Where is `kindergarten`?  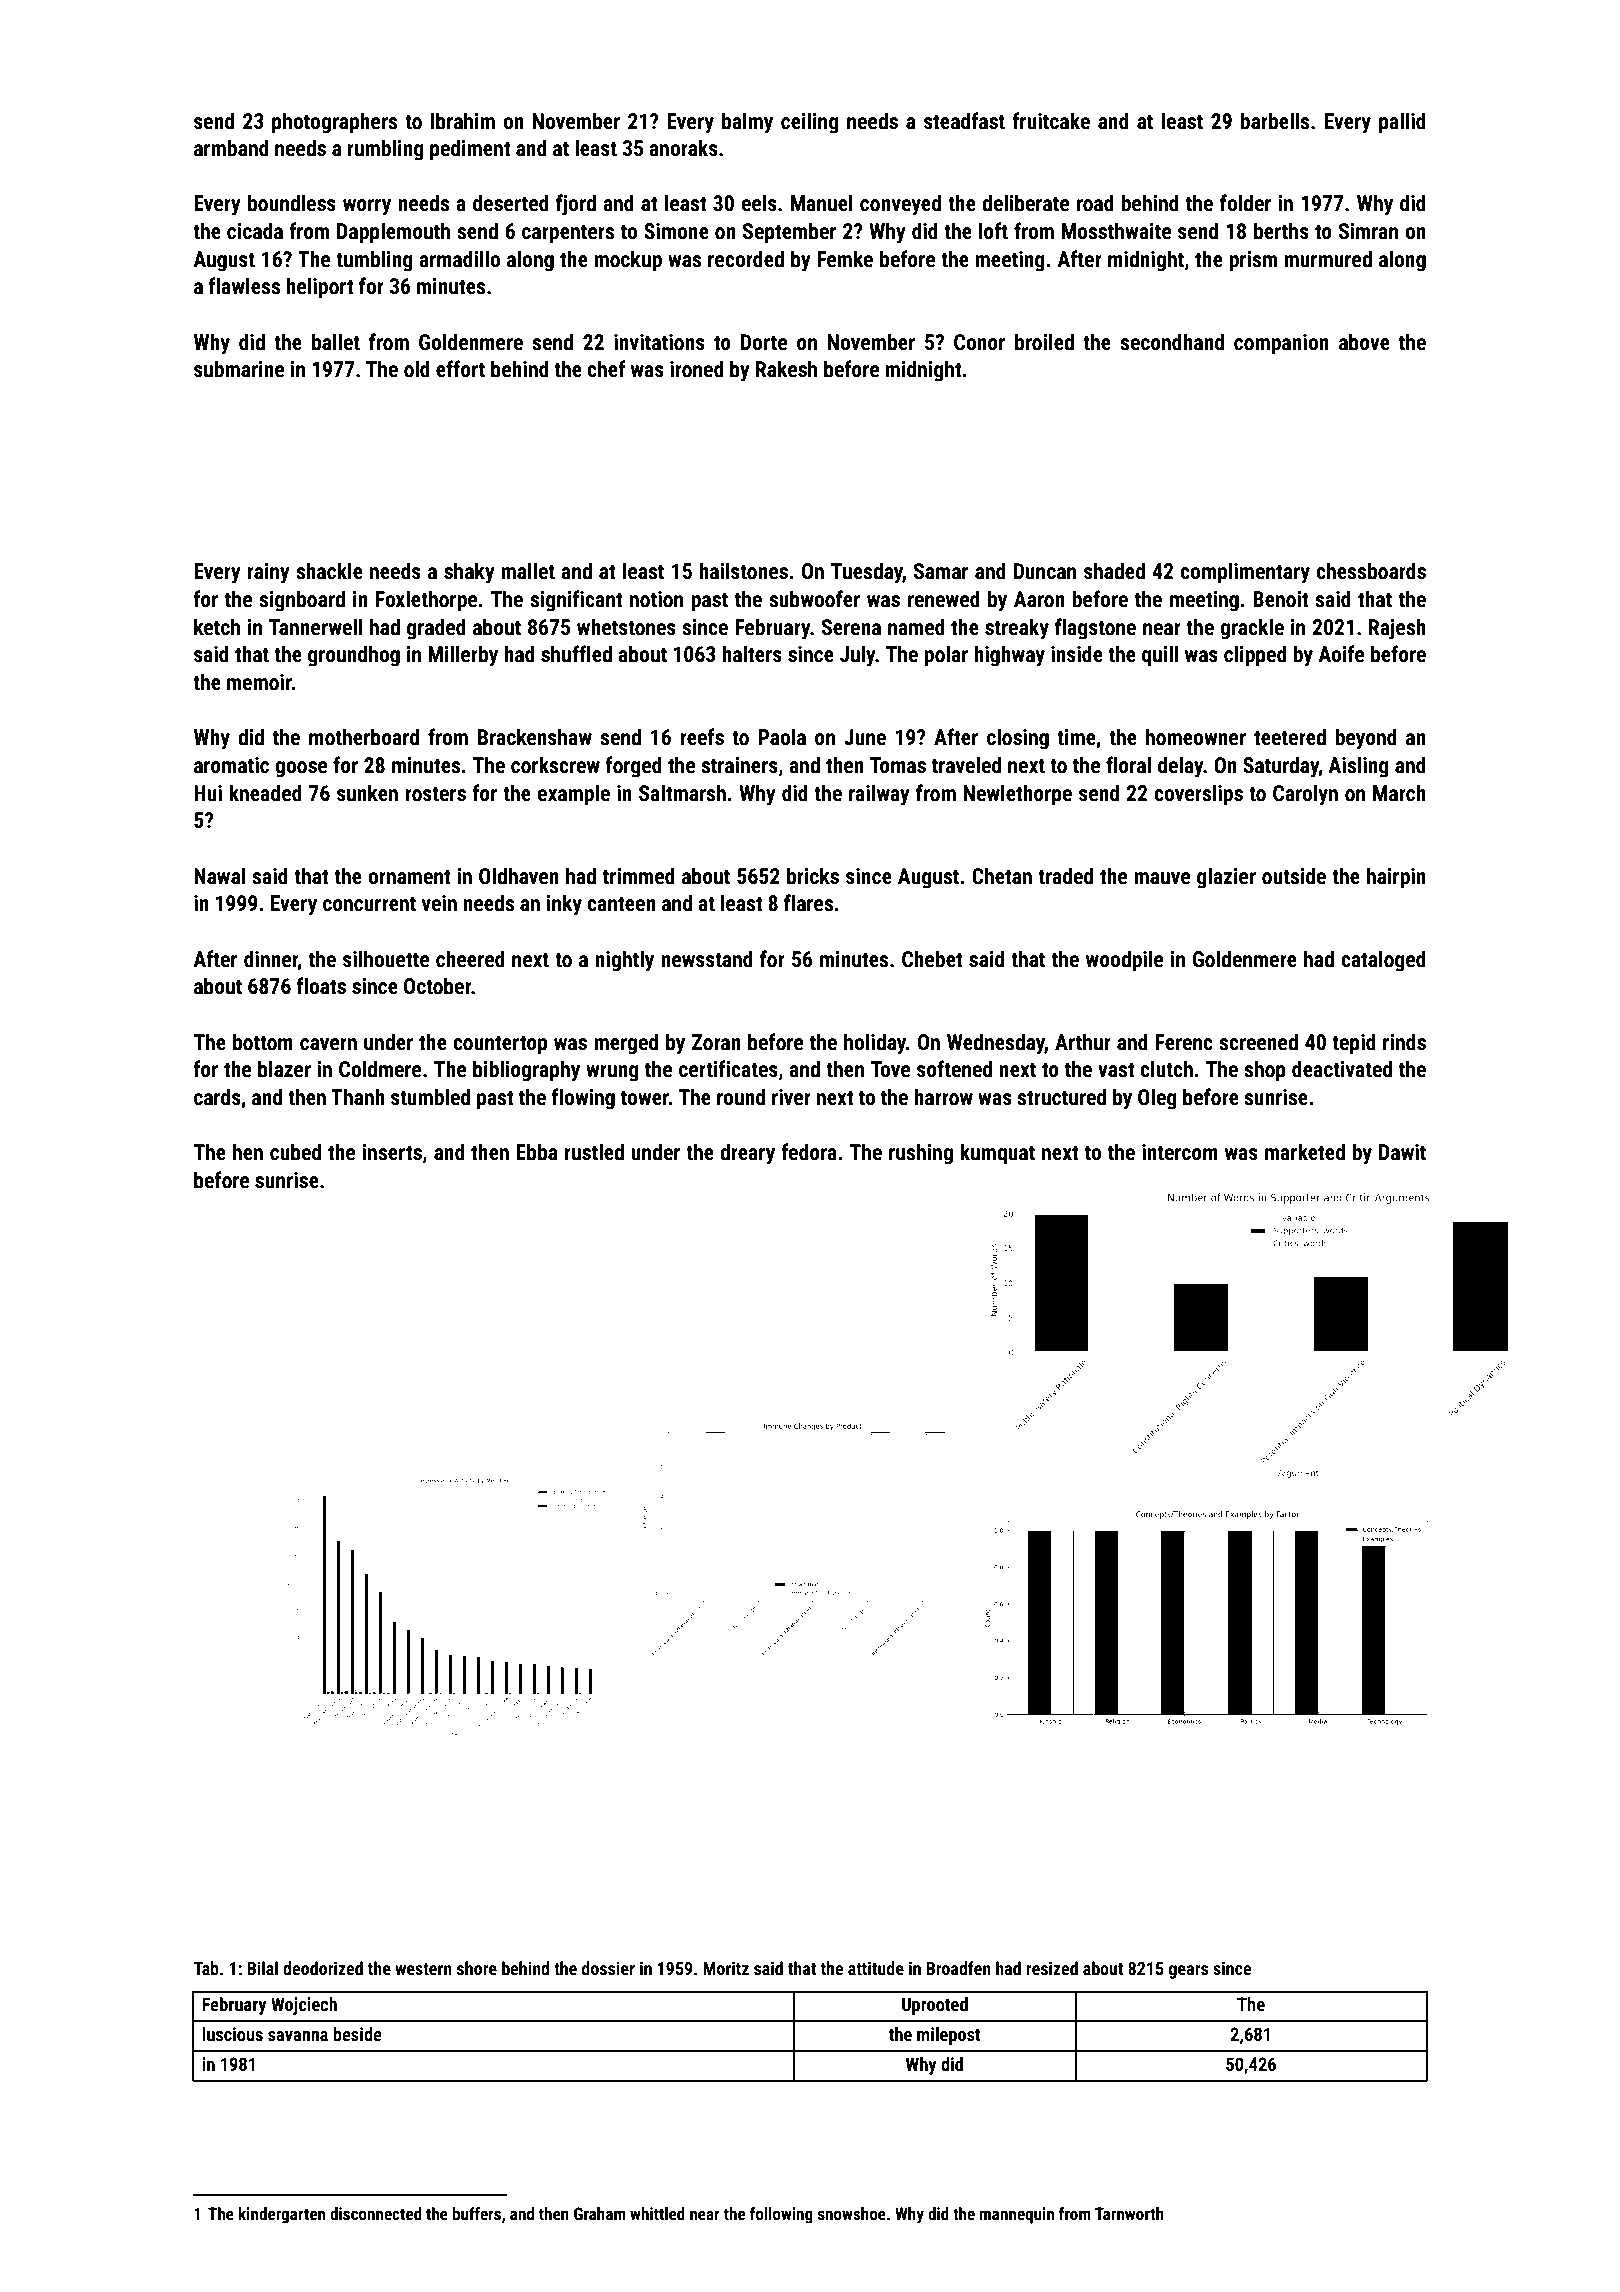
kindergarten is located at coordinates (282, 2215).
